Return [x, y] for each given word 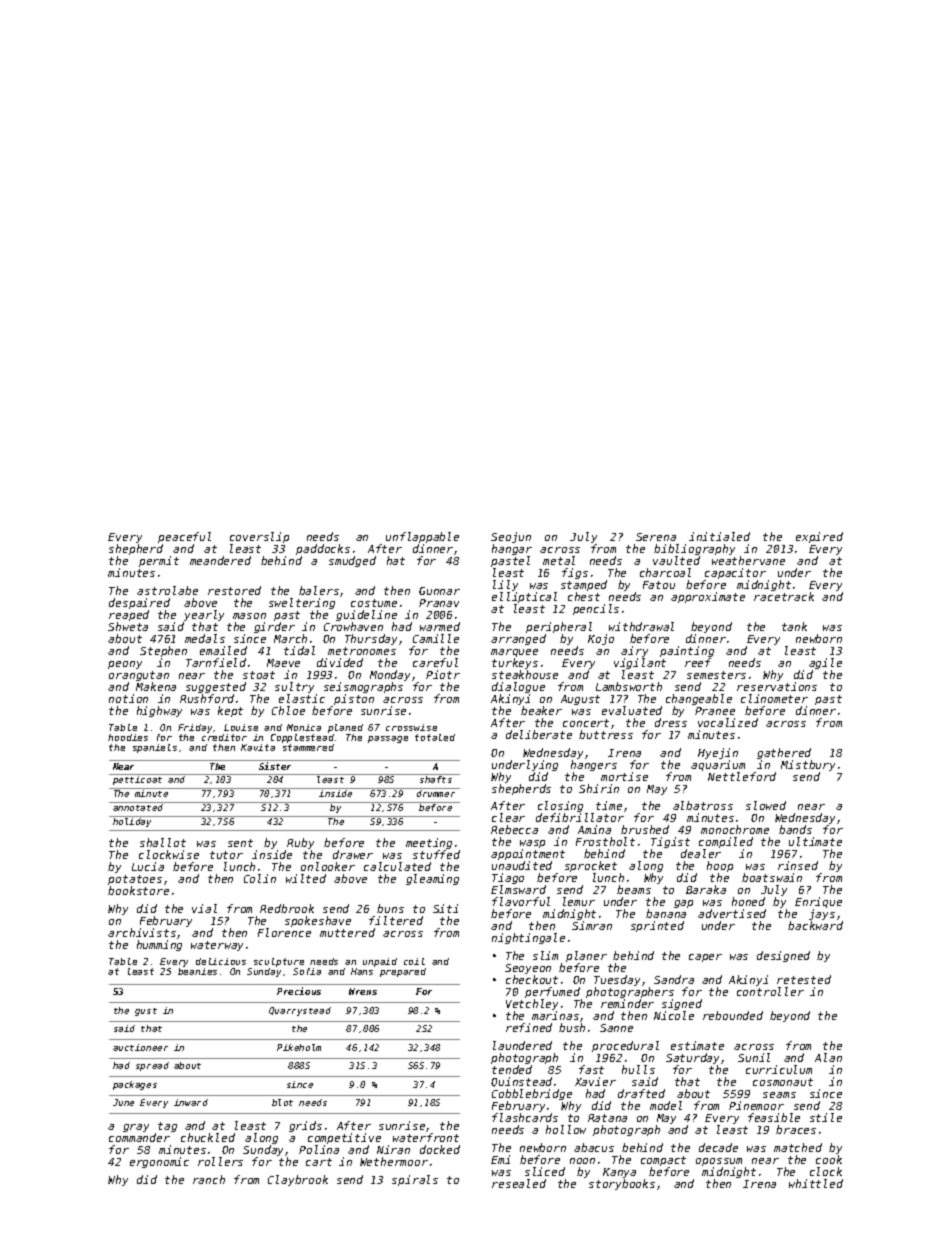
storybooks [622, 1184]
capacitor [735, 574]
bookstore [138, 890]
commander [139, 1138]
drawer [353, 854]
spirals [415, 1180]
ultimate [815, 841]
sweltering [302, 604]
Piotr [443, 674]
